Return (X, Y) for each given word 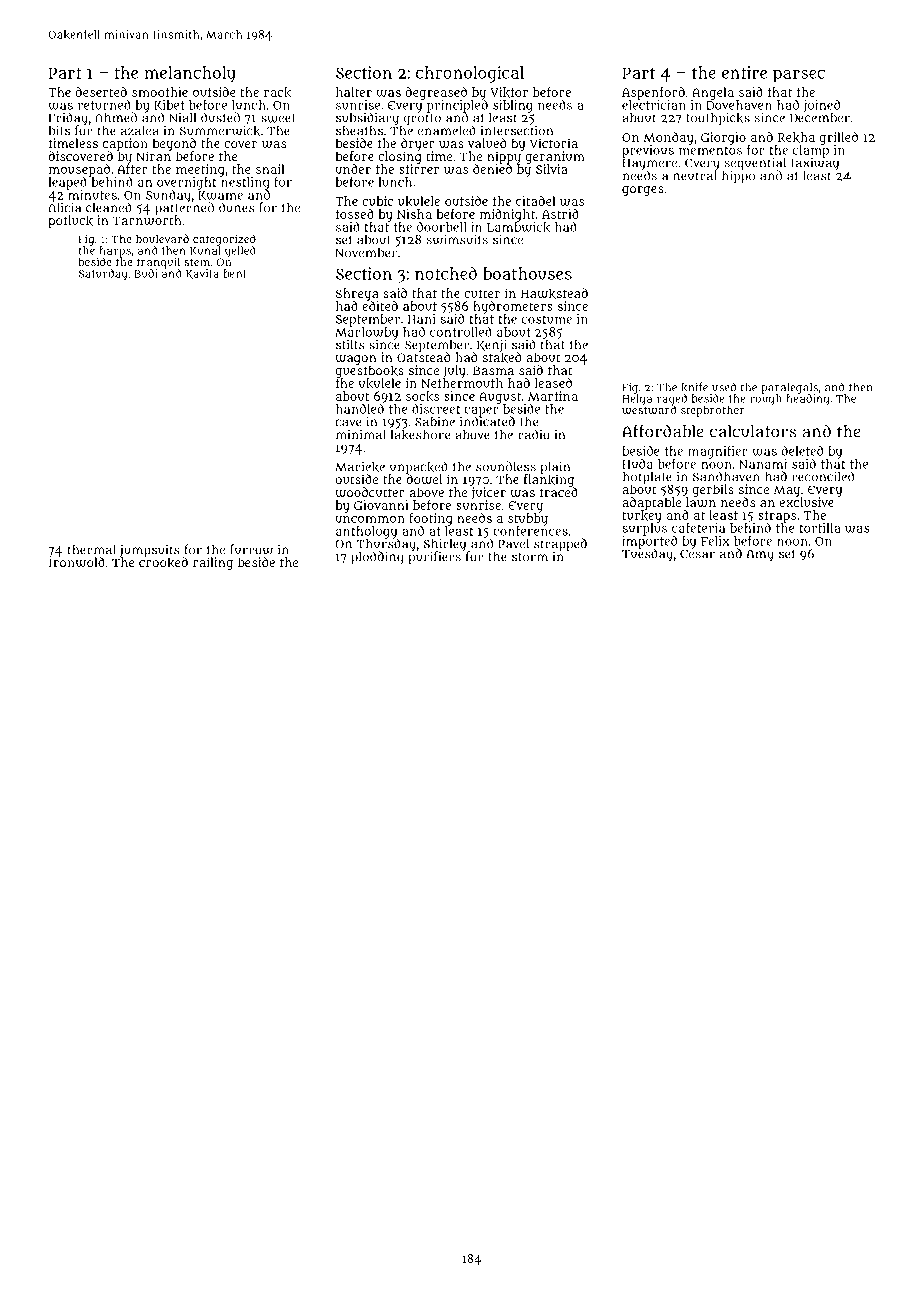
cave (348, 423)
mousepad (79, 170)
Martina (553, 396)
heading (808, 400)
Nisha (414, 214)
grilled (839, 138)
